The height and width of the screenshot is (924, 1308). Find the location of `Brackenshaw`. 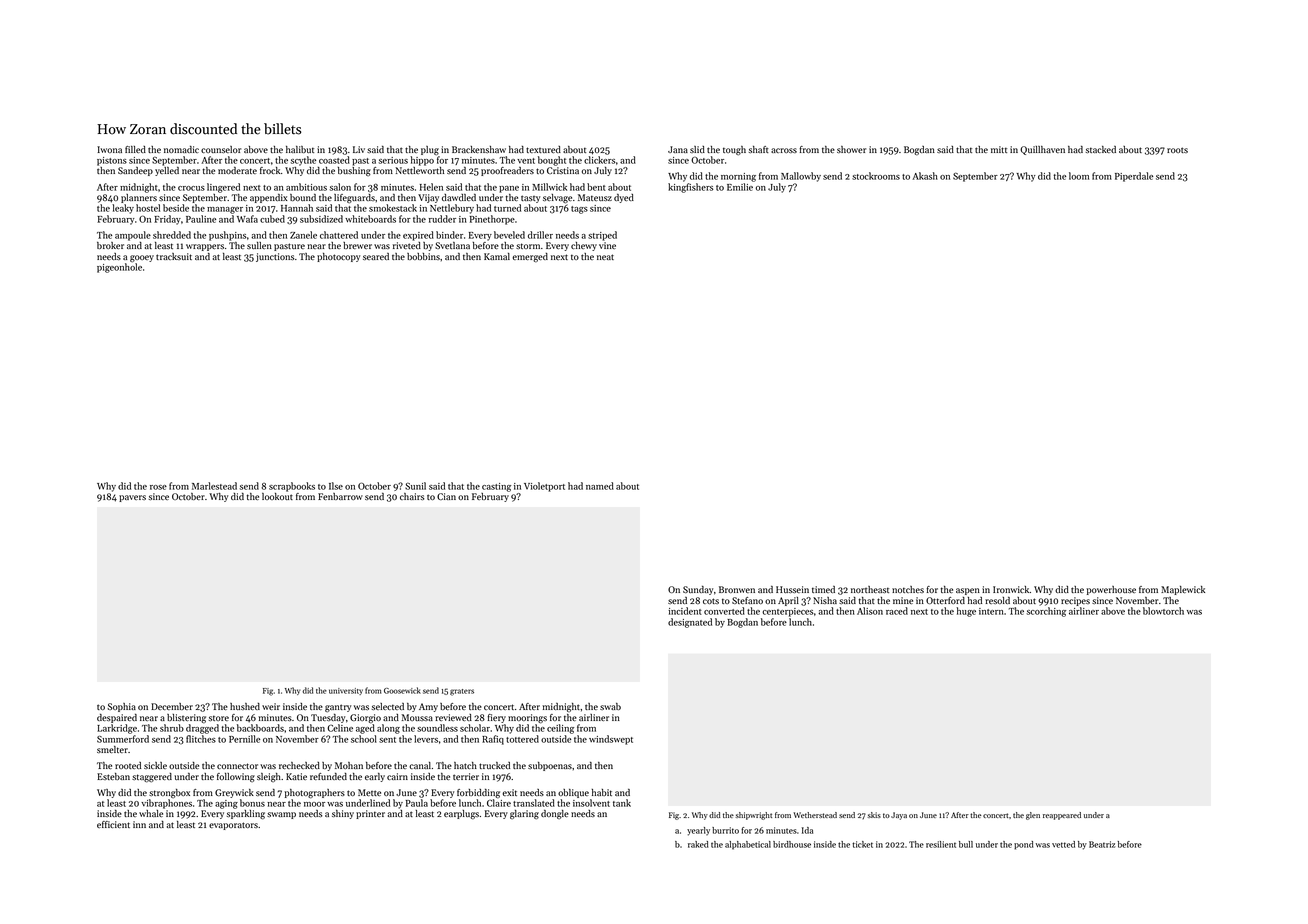

Brackenshaw is located at coordinates (479, 149).
